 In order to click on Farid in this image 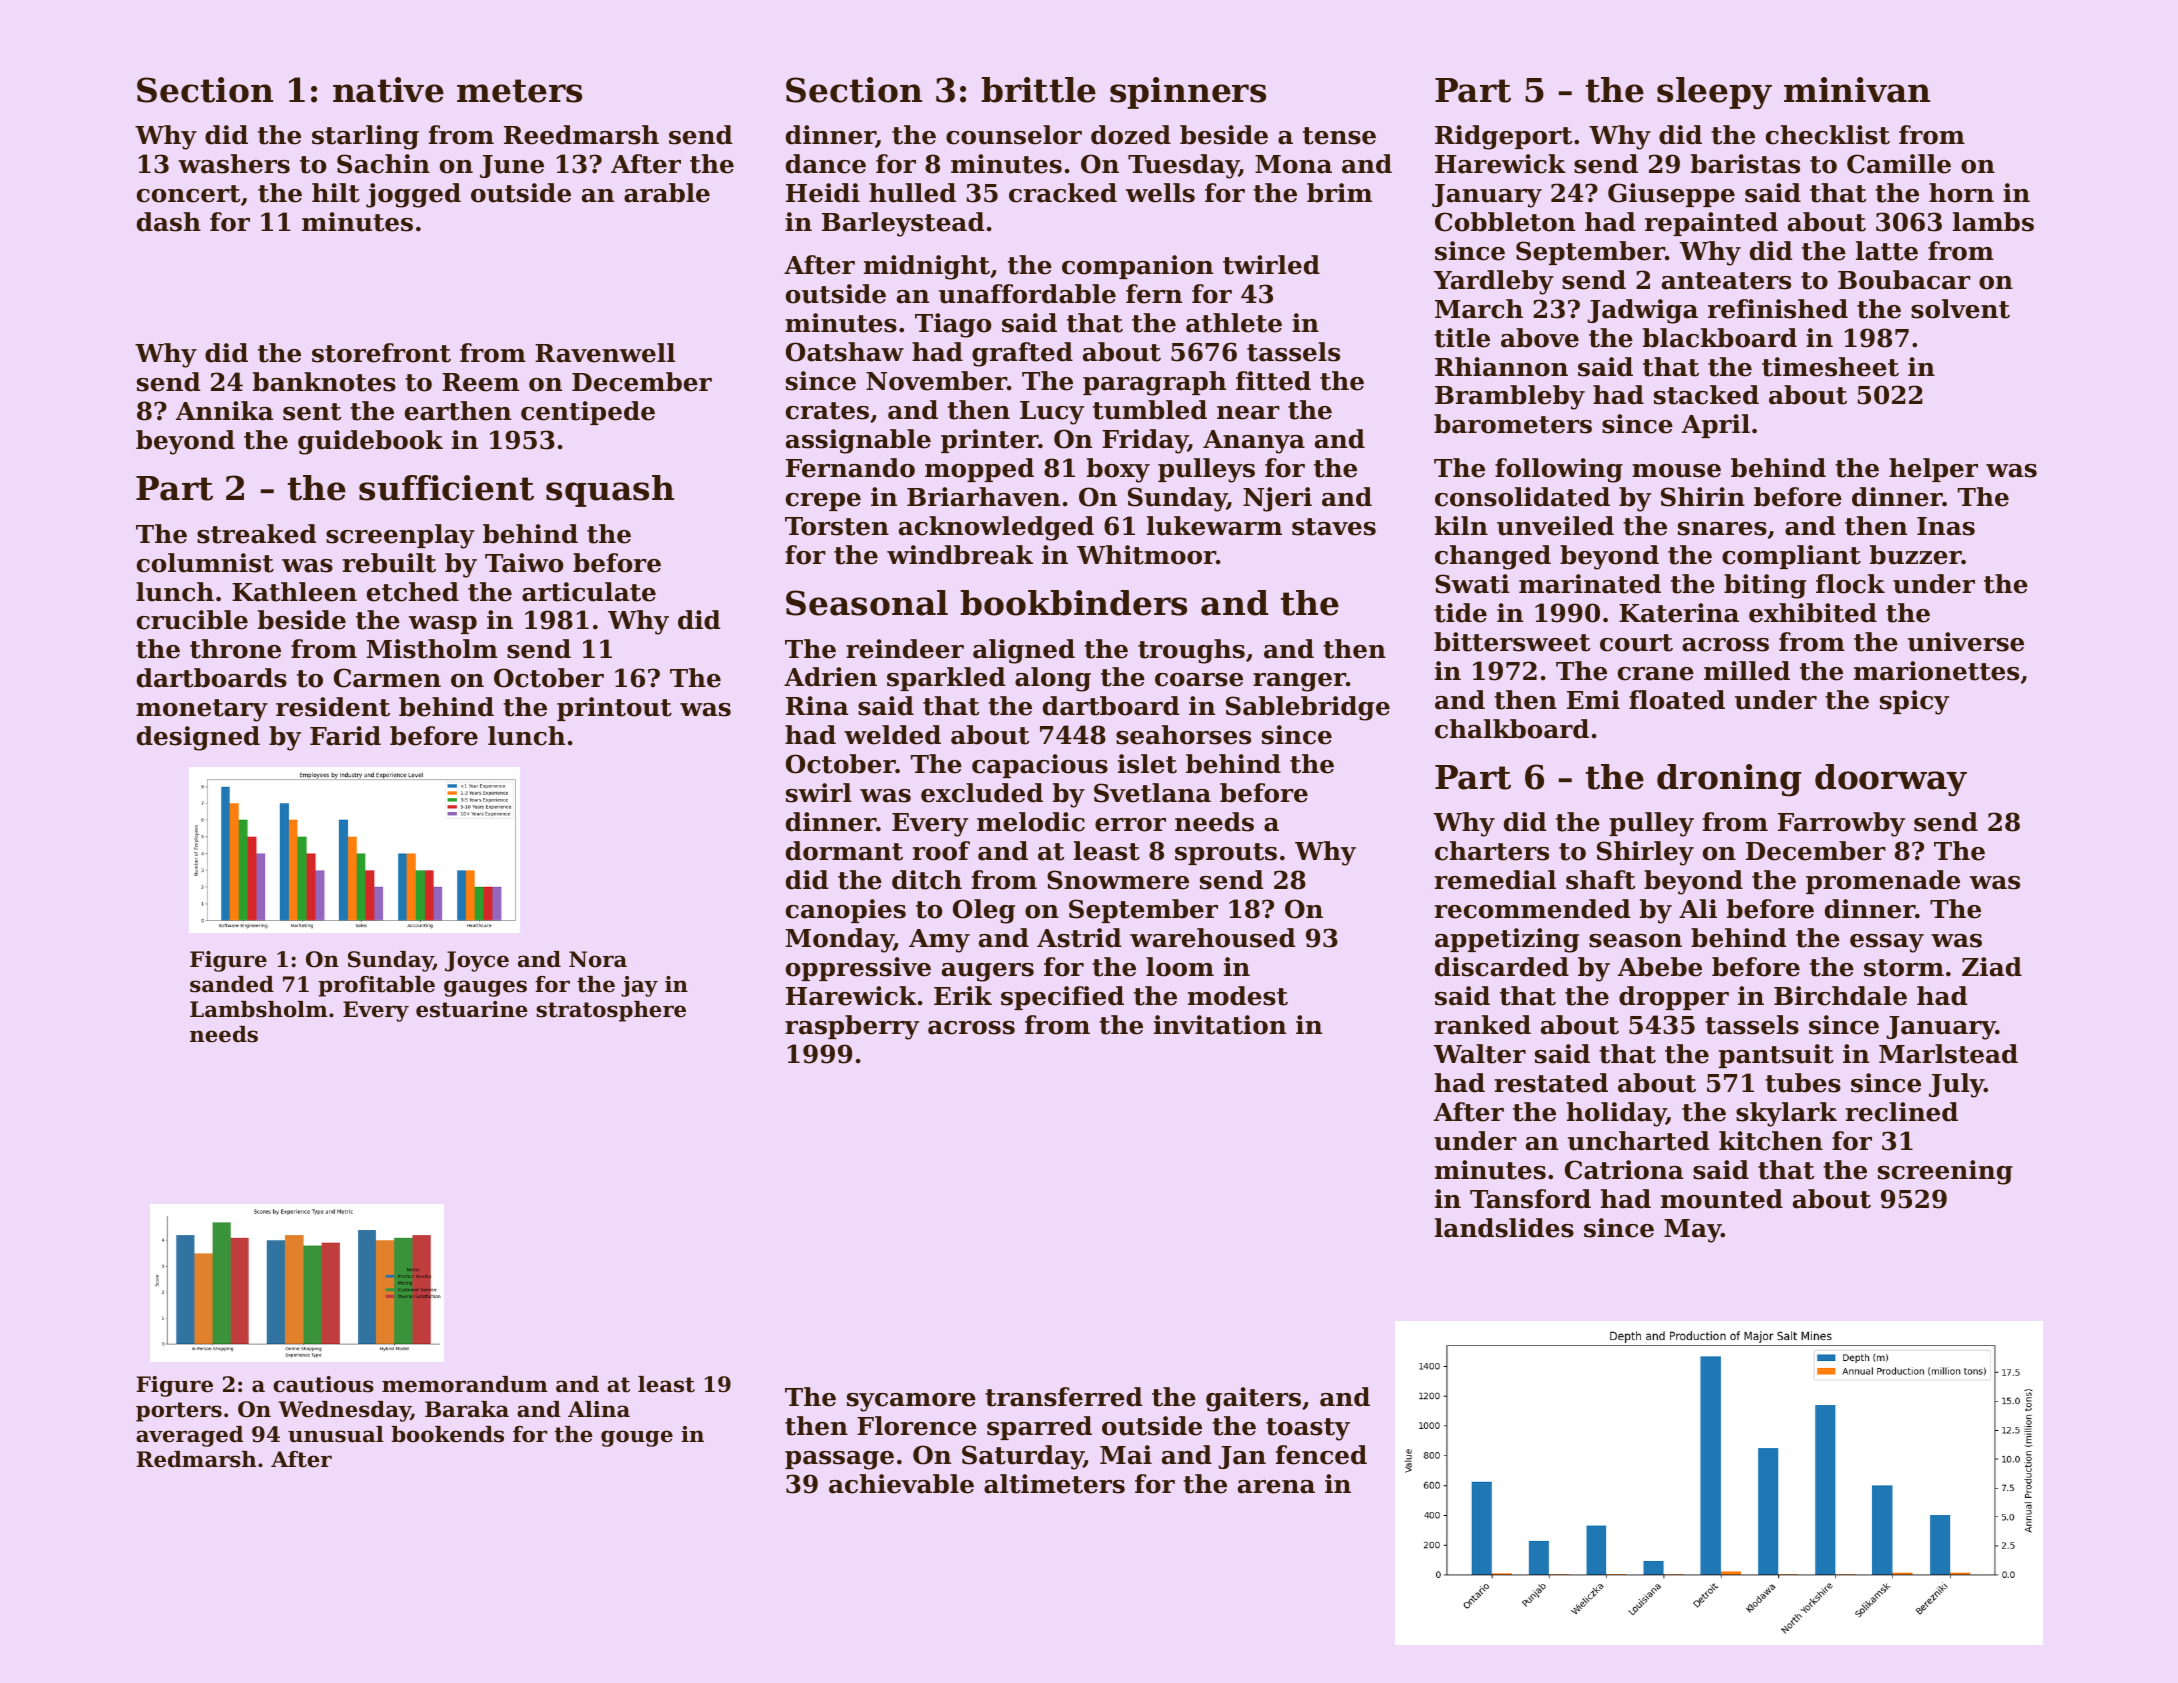, I will do `click(345, 736)`.
